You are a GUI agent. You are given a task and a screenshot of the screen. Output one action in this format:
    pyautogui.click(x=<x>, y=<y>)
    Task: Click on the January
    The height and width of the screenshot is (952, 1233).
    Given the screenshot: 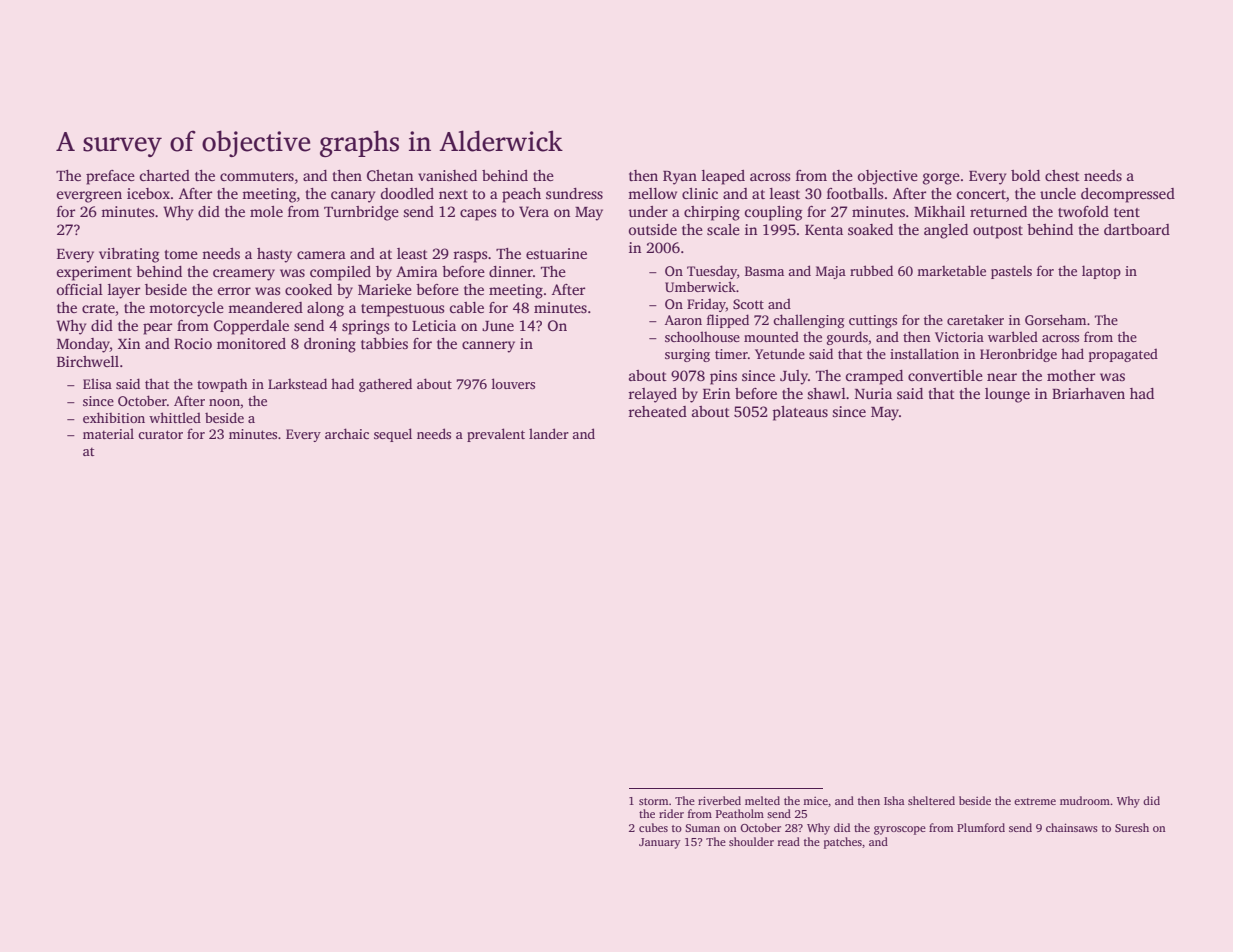 What is the action you would take?
    pyautogui.click(x=660, y=843)
